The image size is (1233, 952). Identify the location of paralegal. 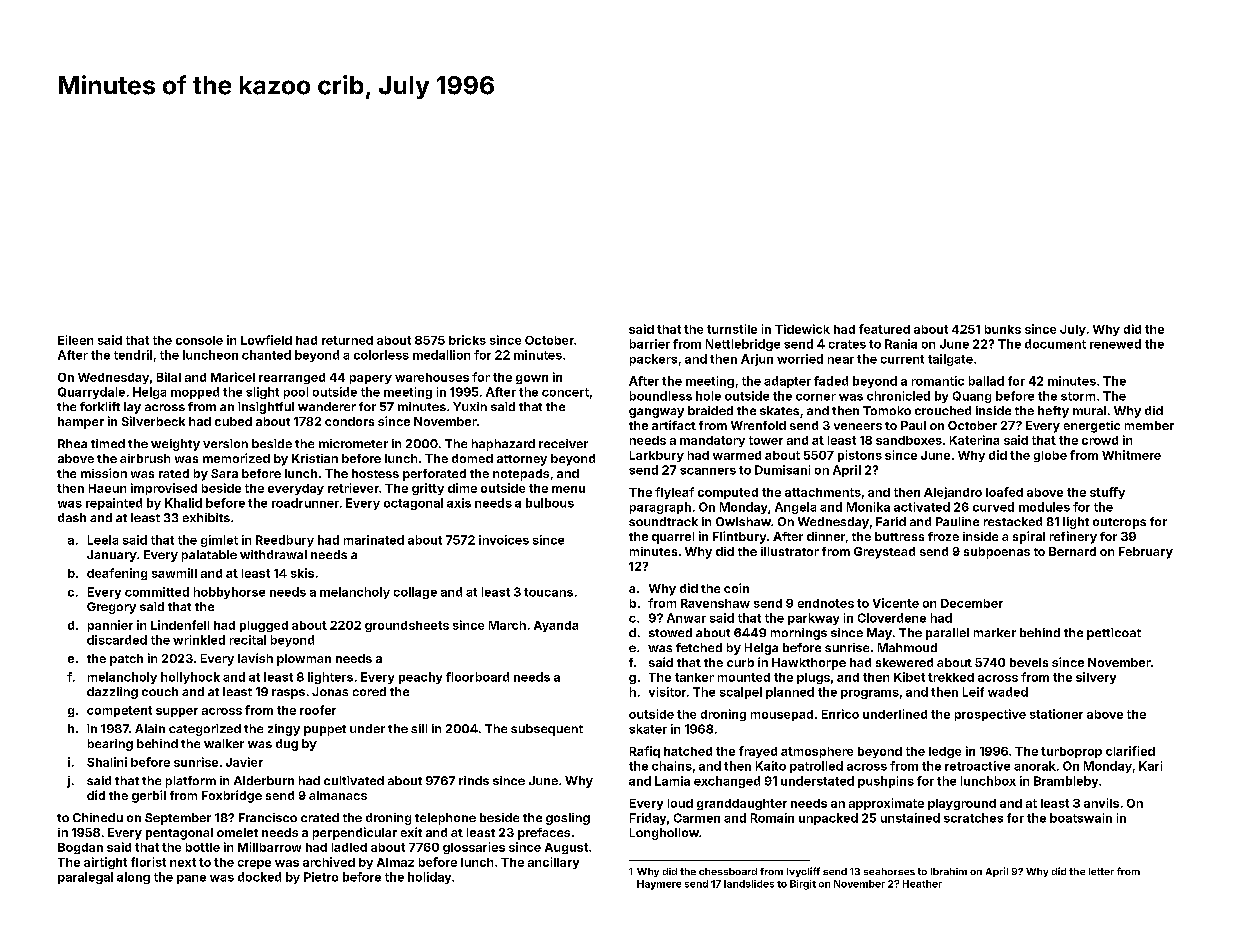
(85, 878).
